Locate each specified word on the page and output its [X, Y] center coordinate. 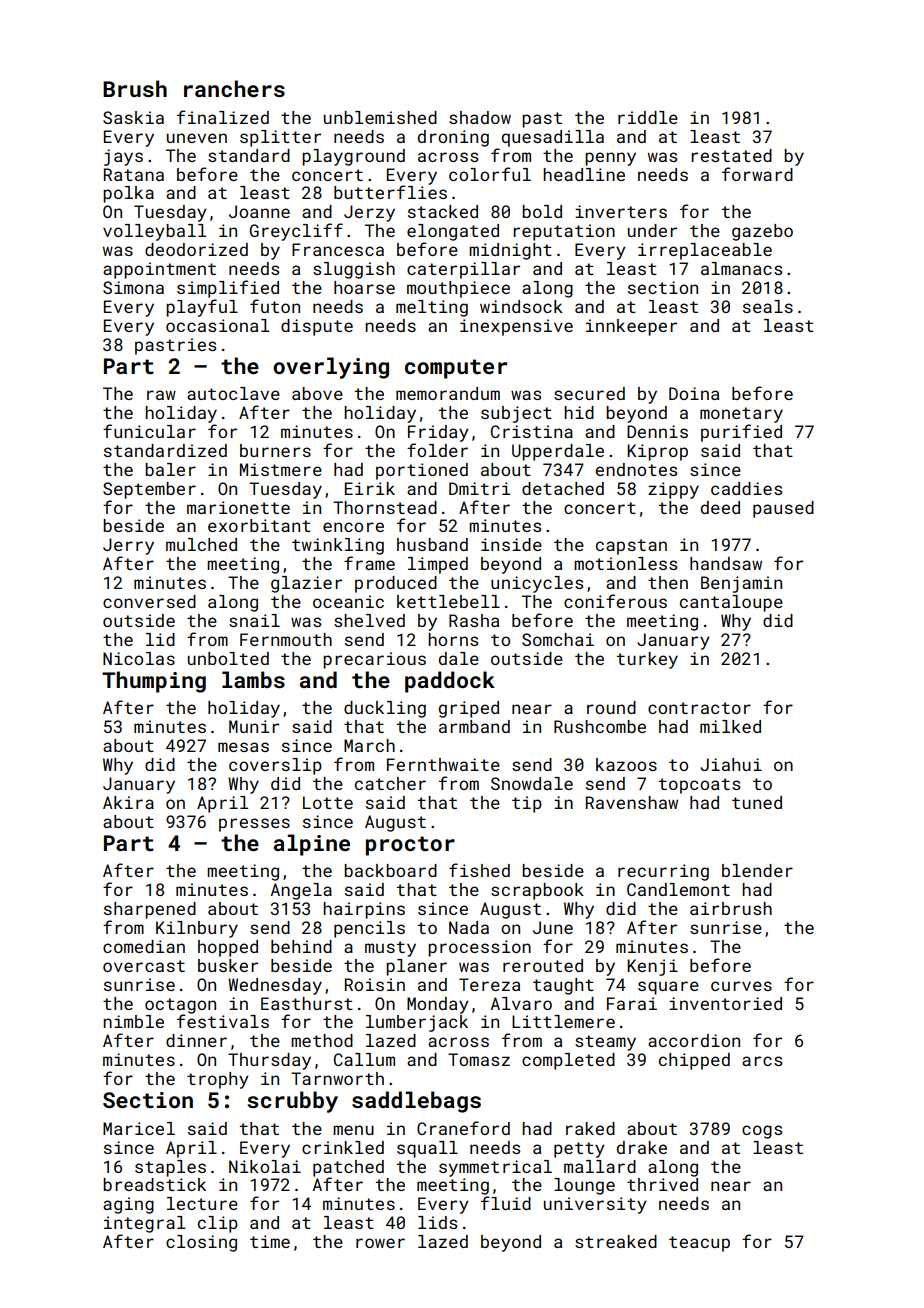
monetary [741, 415]
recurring [663, 872]
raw [161, 395]
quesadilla [553, 138]
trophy [218, 1080]
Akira [128, 802]
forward [757, 174]
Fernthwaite [443, 764]
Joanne [259, 211]
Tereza [489, 984]
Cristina [532, 431]
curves [741, 986]
